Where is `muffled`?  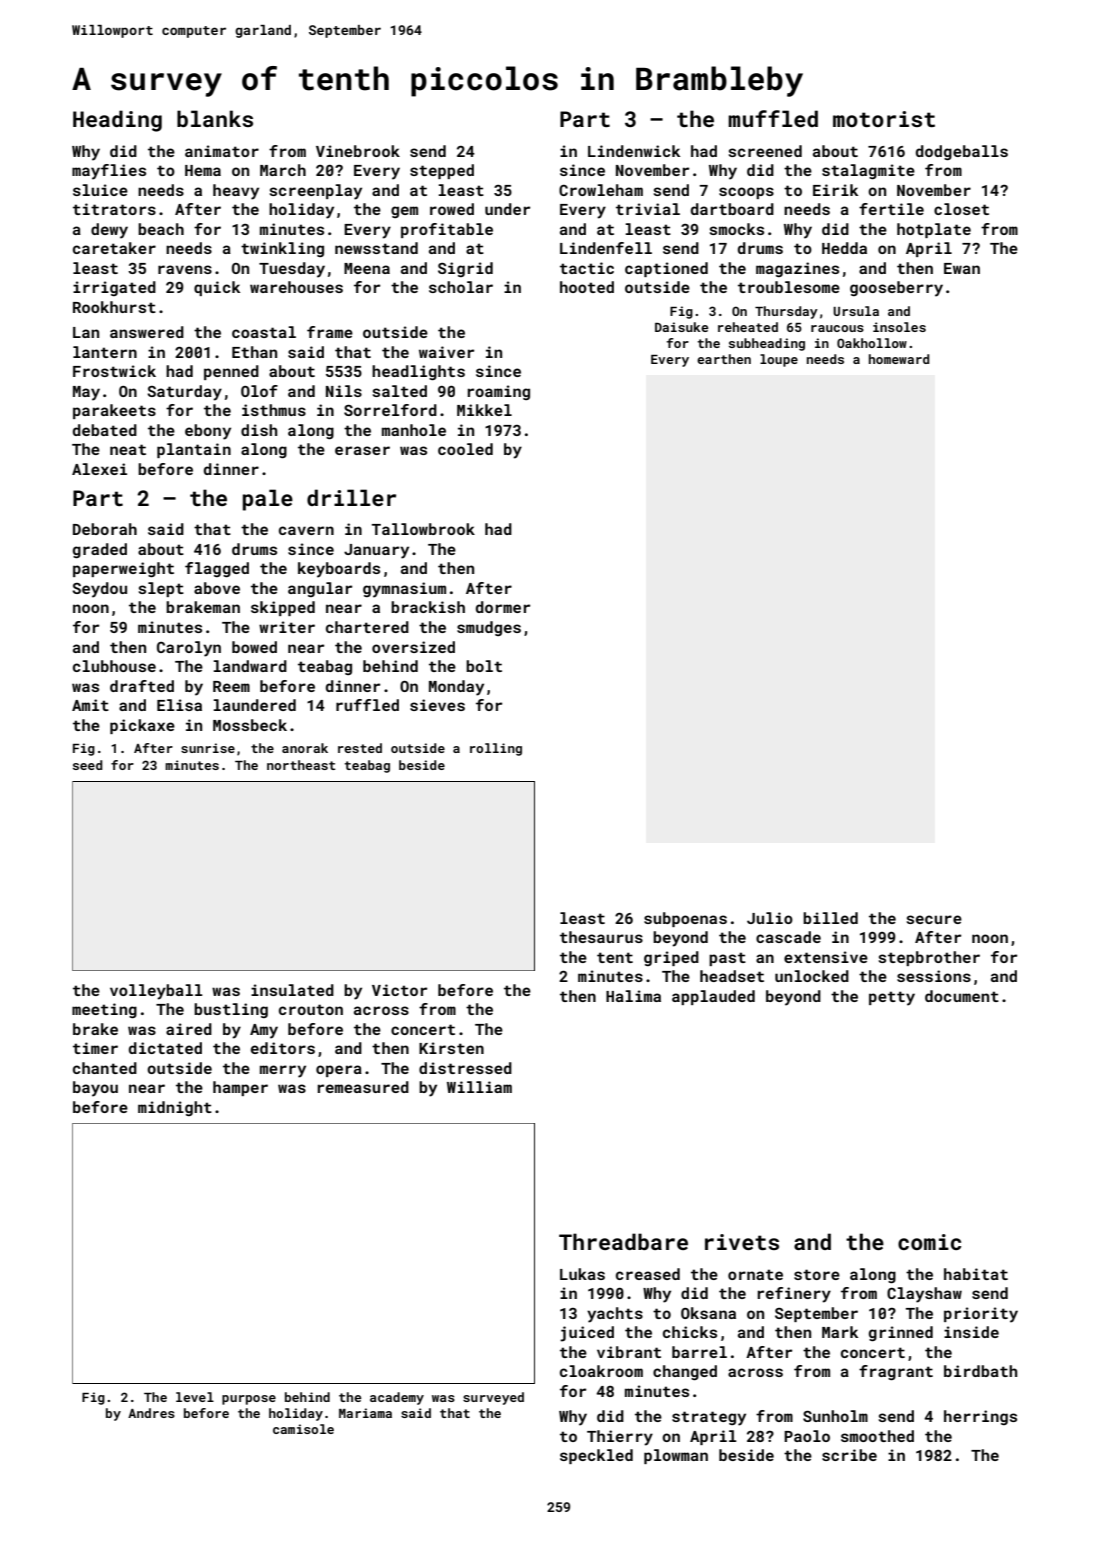 muffled is located at coordinates (773, 118).
